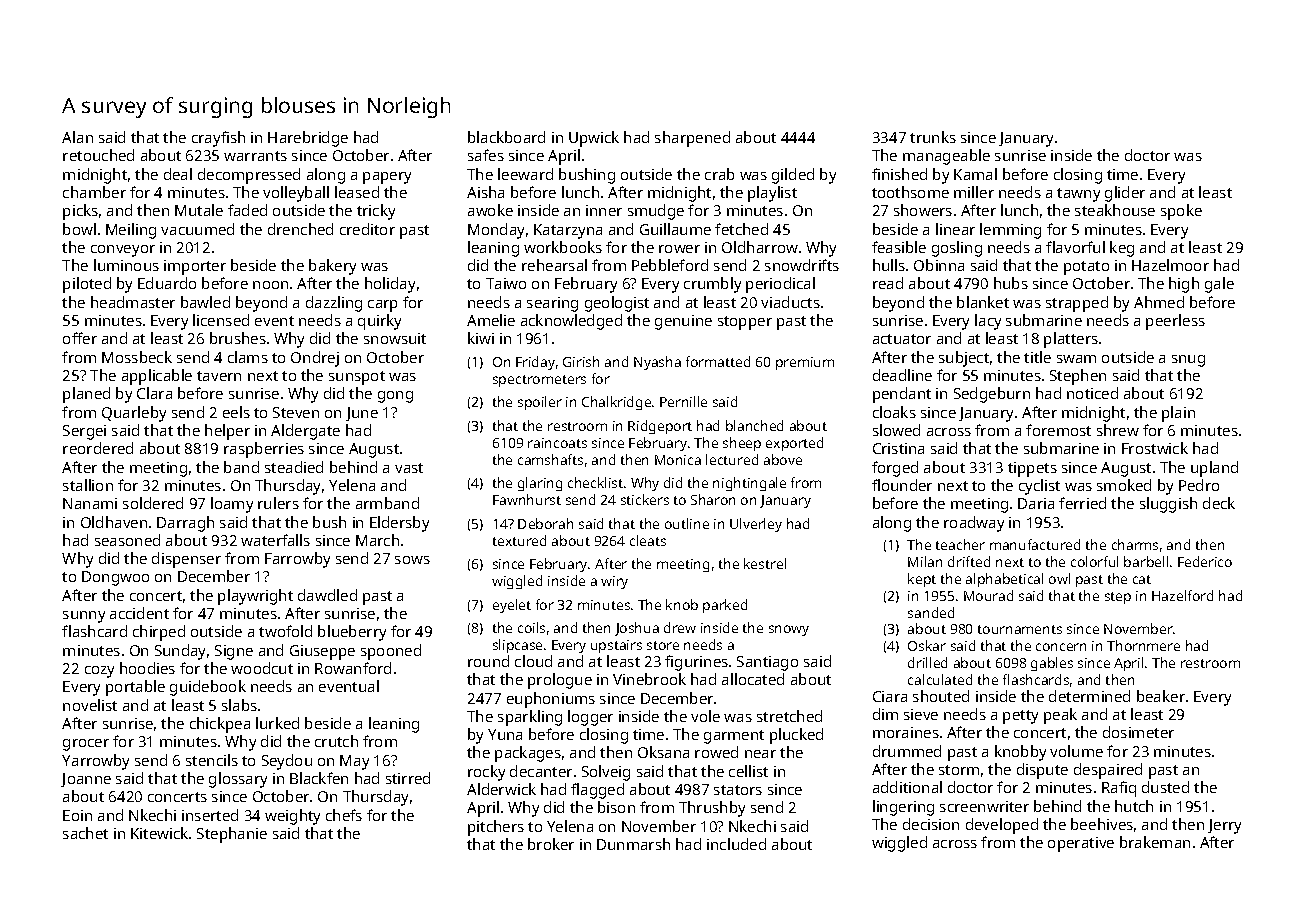  What do you see at coordinates (530, 718) in the document?
I see `sparkling` at bounding box center [530, 718].
